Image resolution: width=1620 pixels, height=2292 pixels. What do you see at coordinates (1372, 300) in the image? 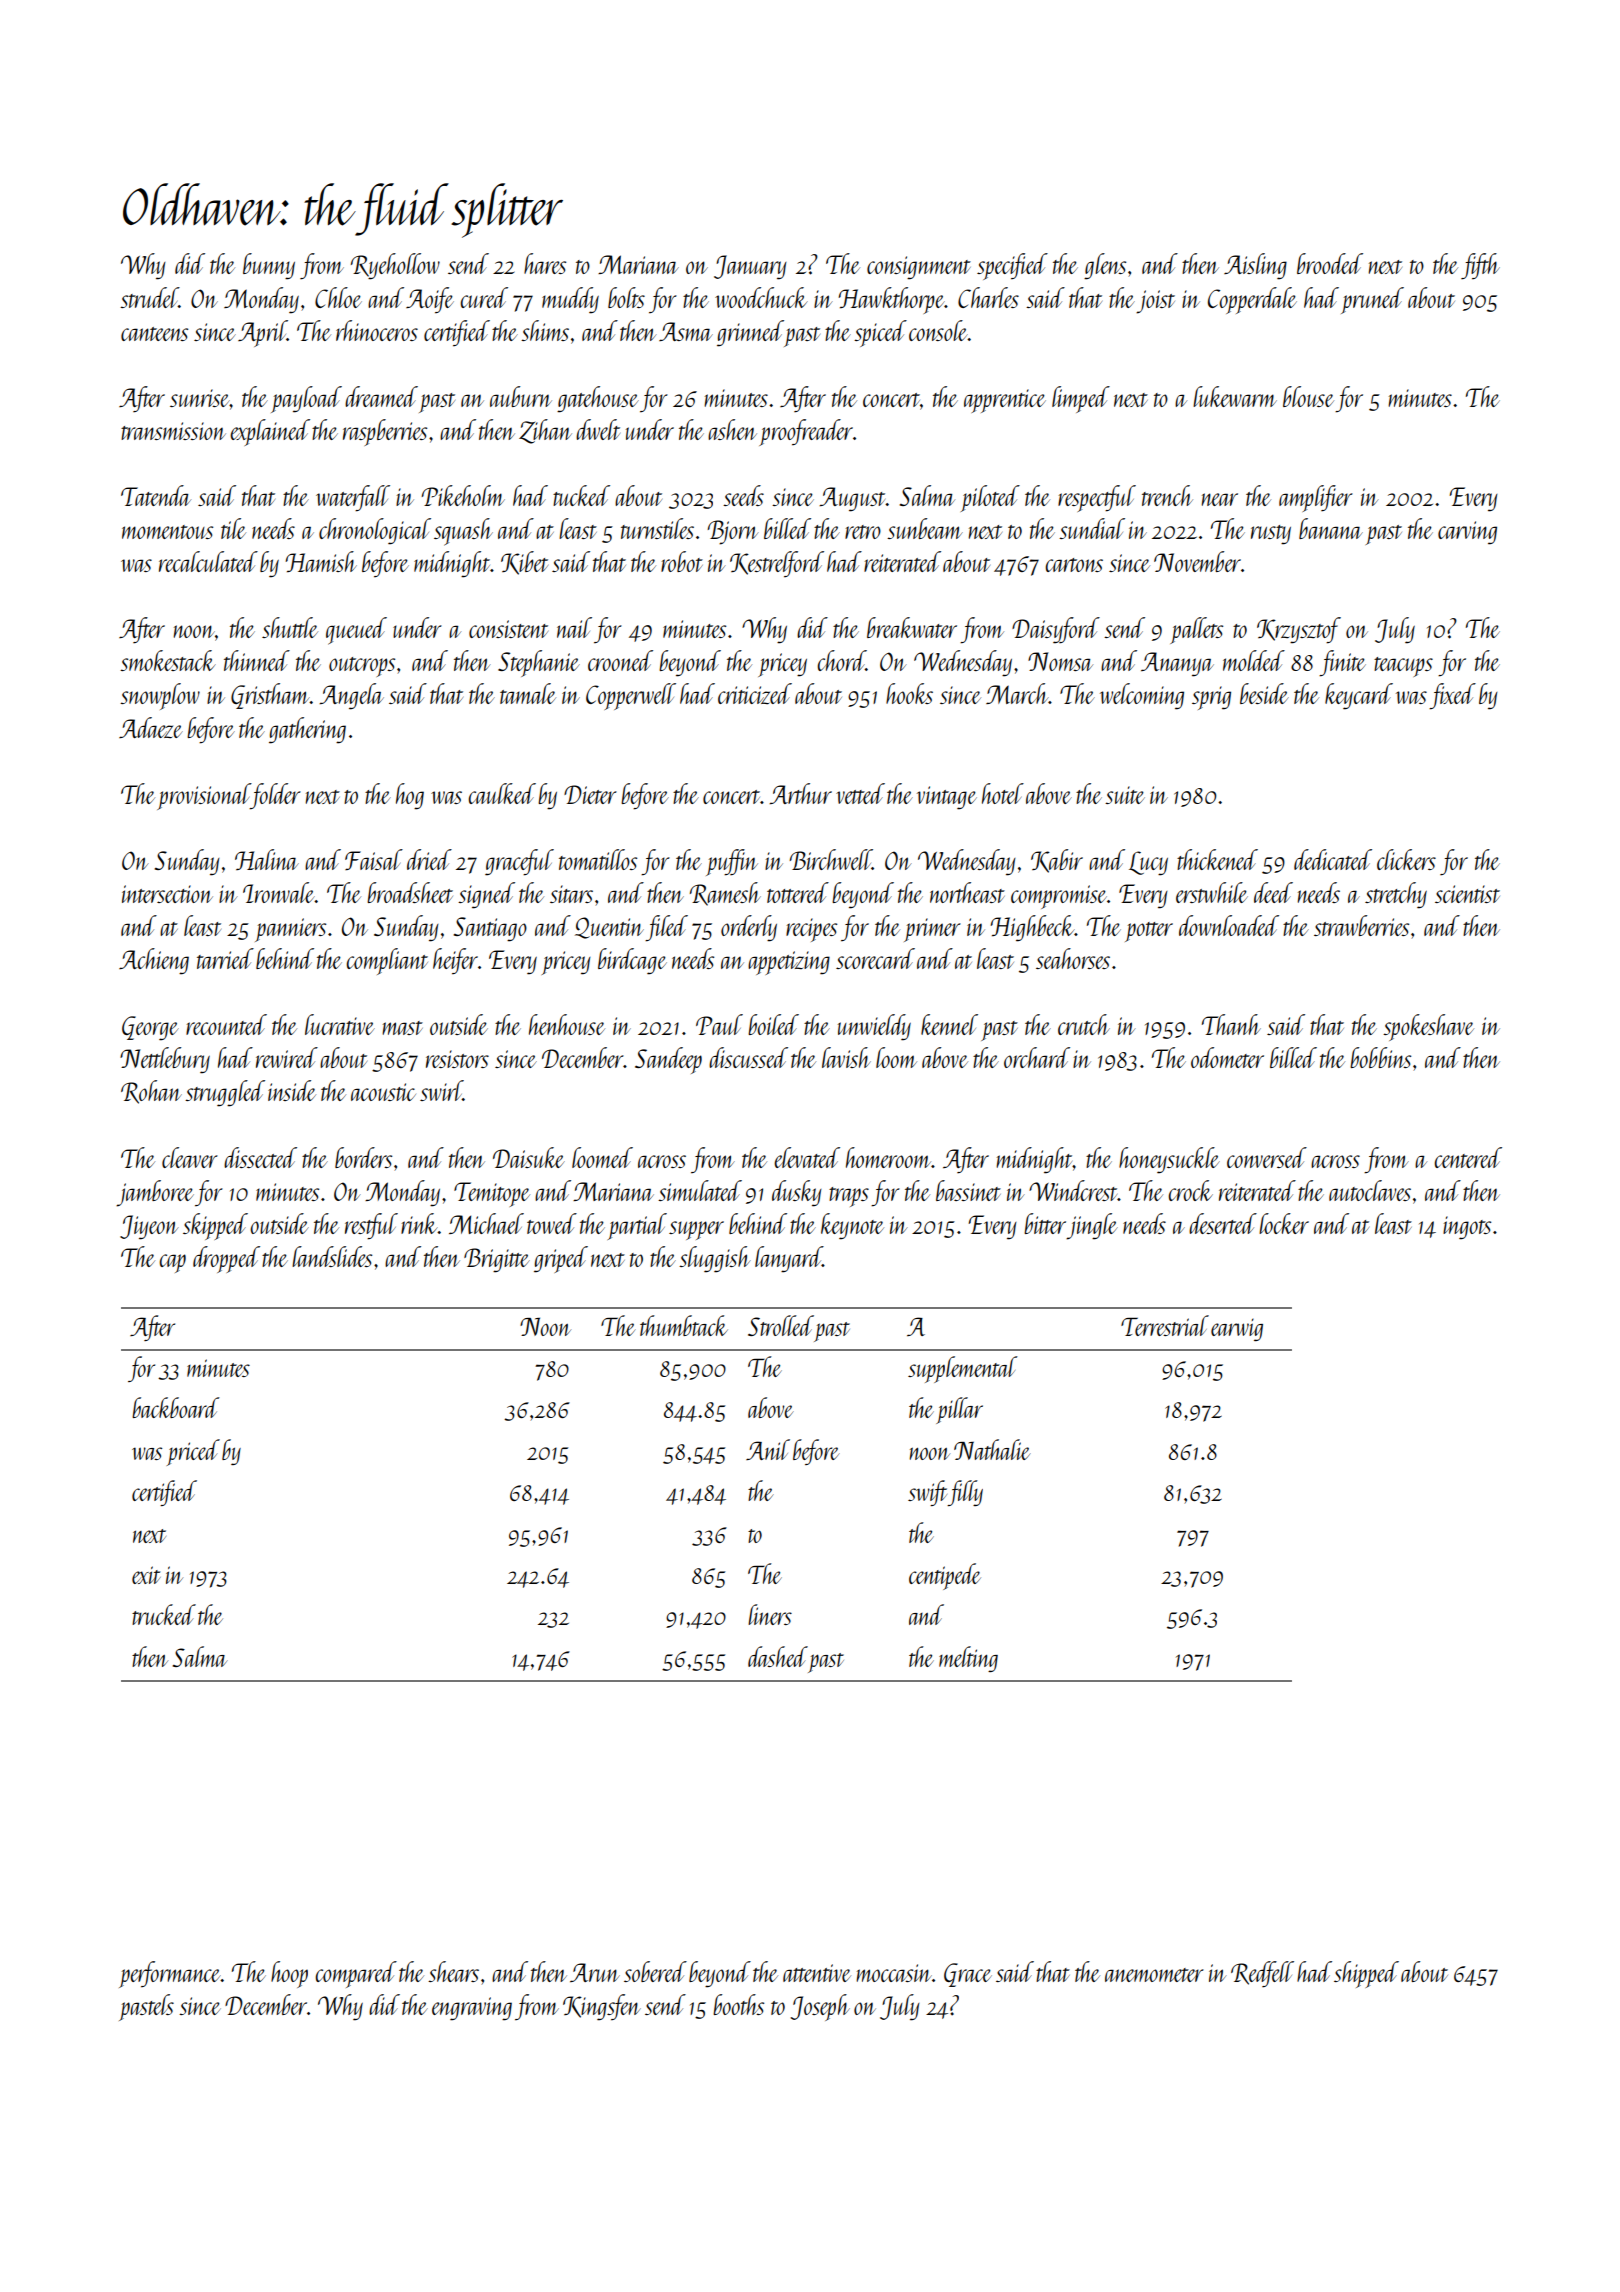
I see `pruned` at bounding box center [1372, 300].
